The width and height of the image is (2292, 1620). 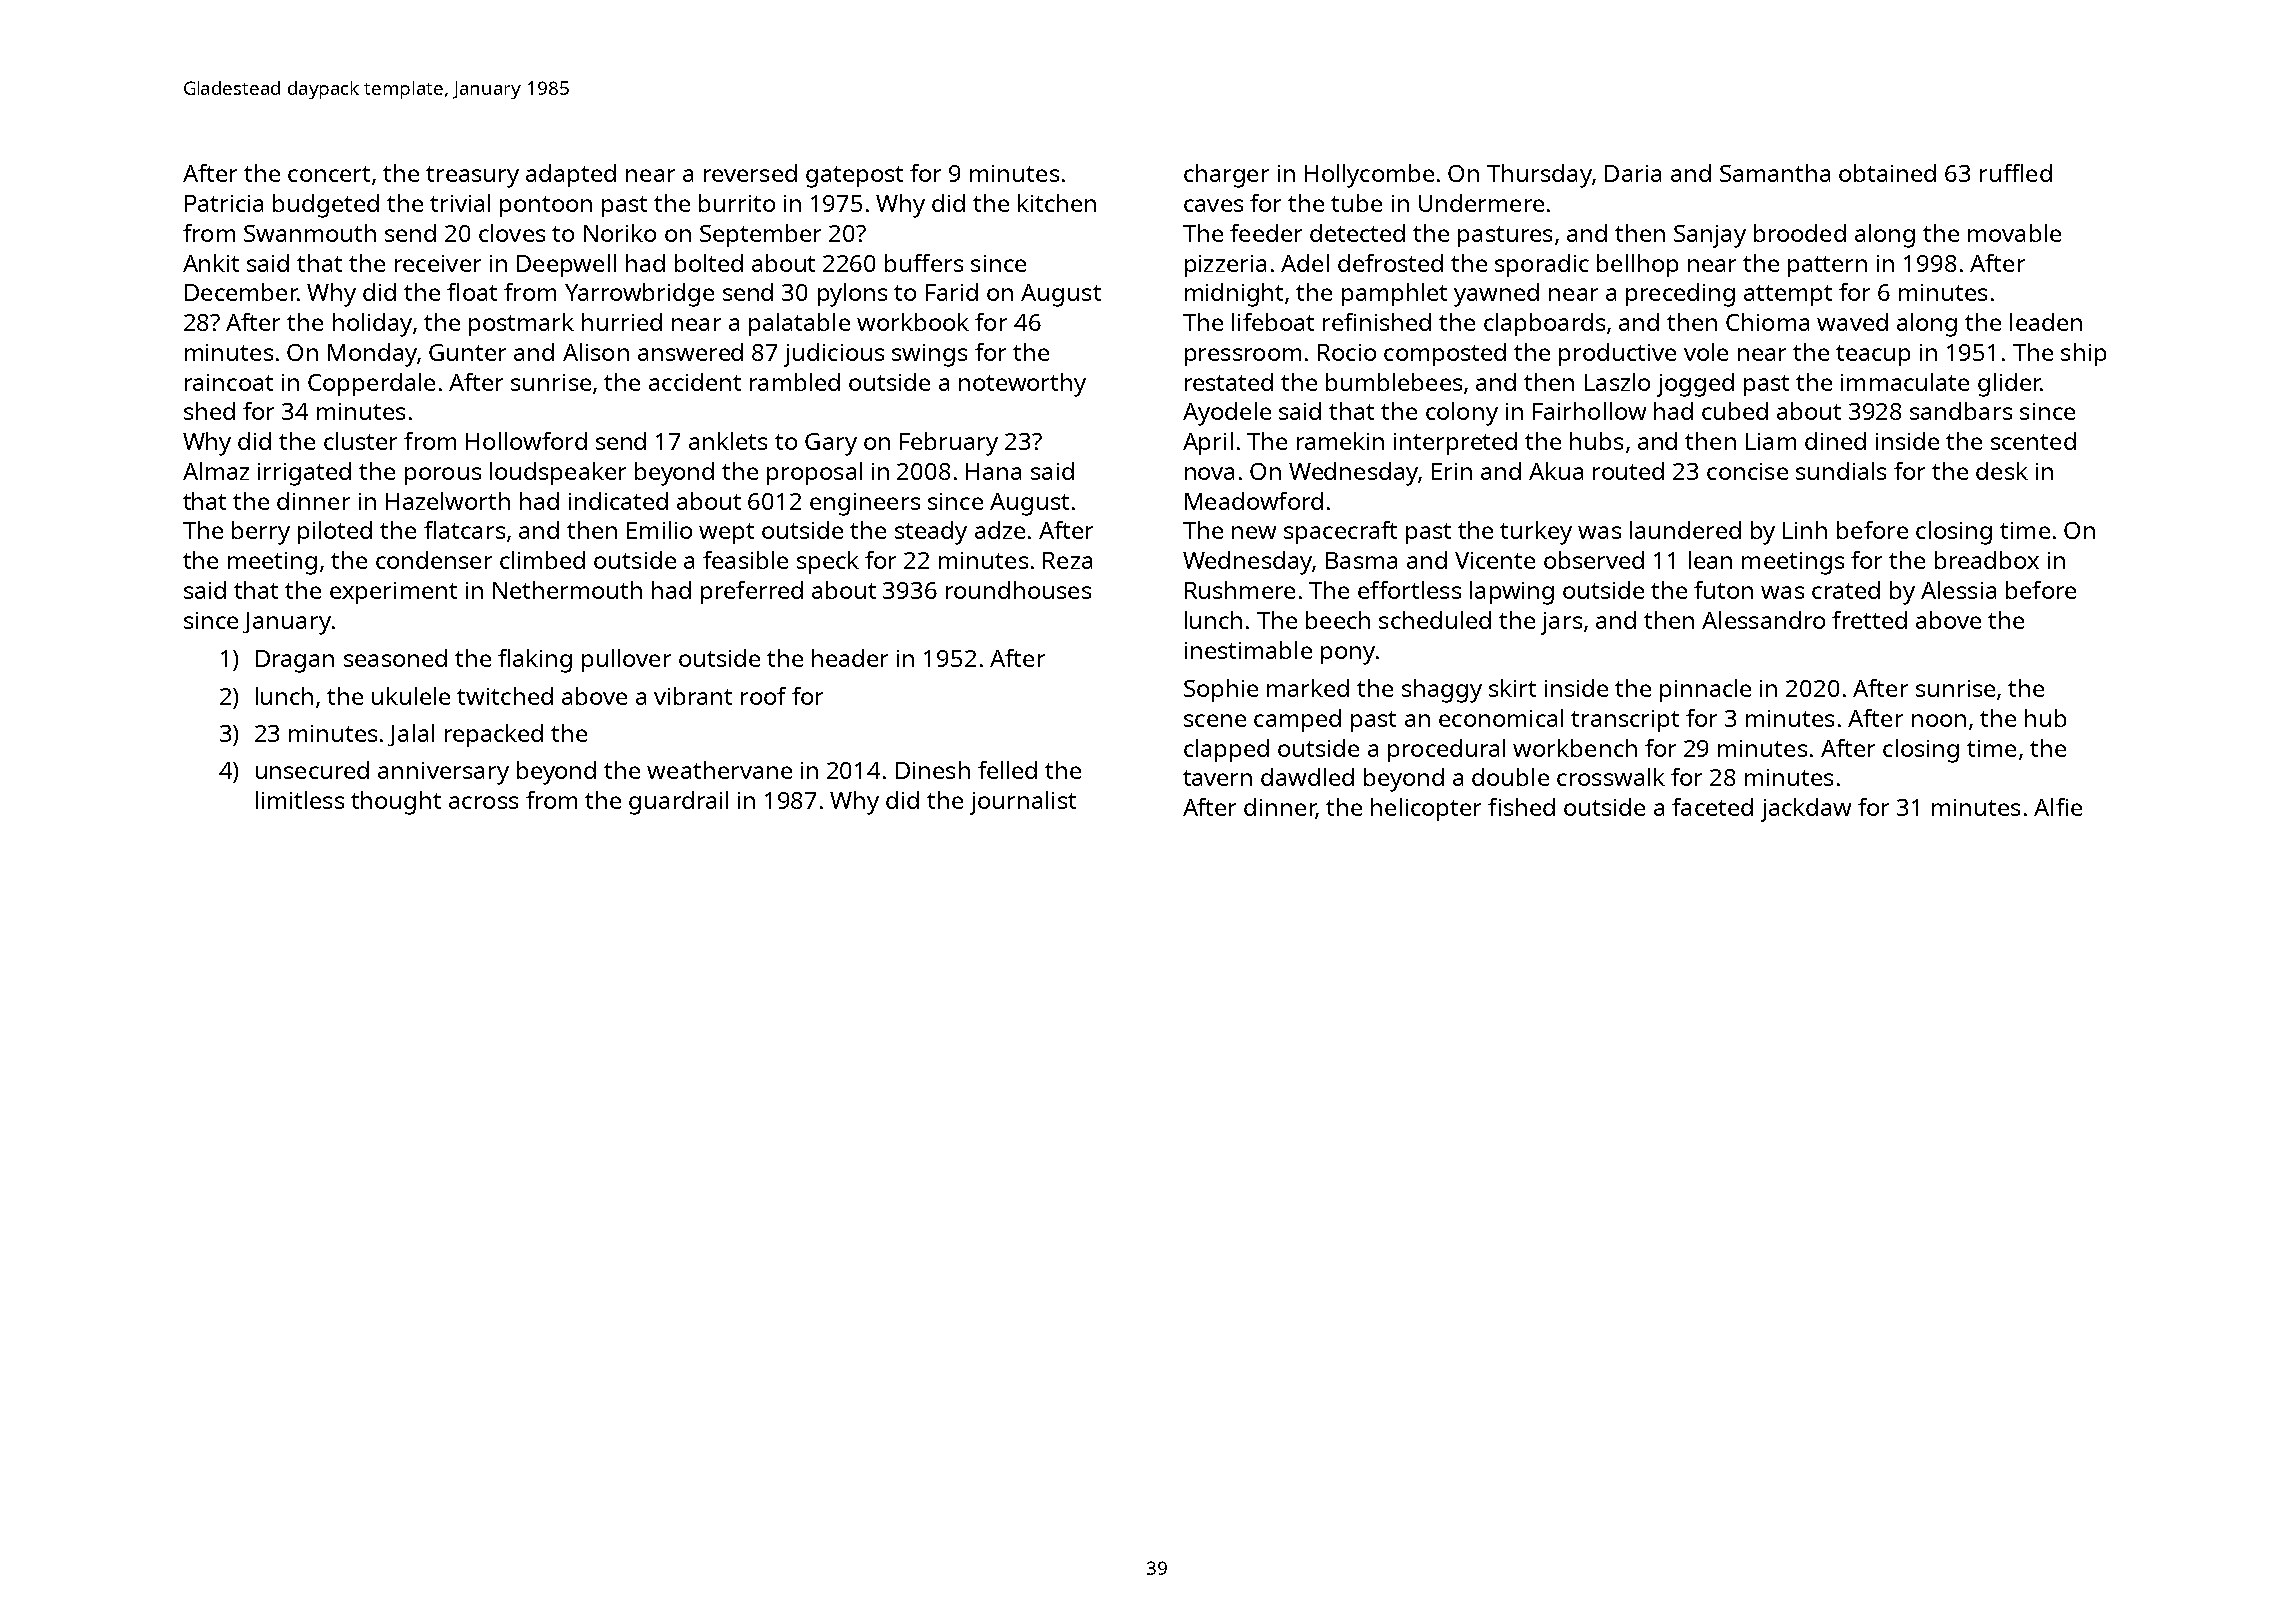 What do you see at coordinates (1827, 266) in the image?
I see `pattern` at bounding box center [1827, 266].
